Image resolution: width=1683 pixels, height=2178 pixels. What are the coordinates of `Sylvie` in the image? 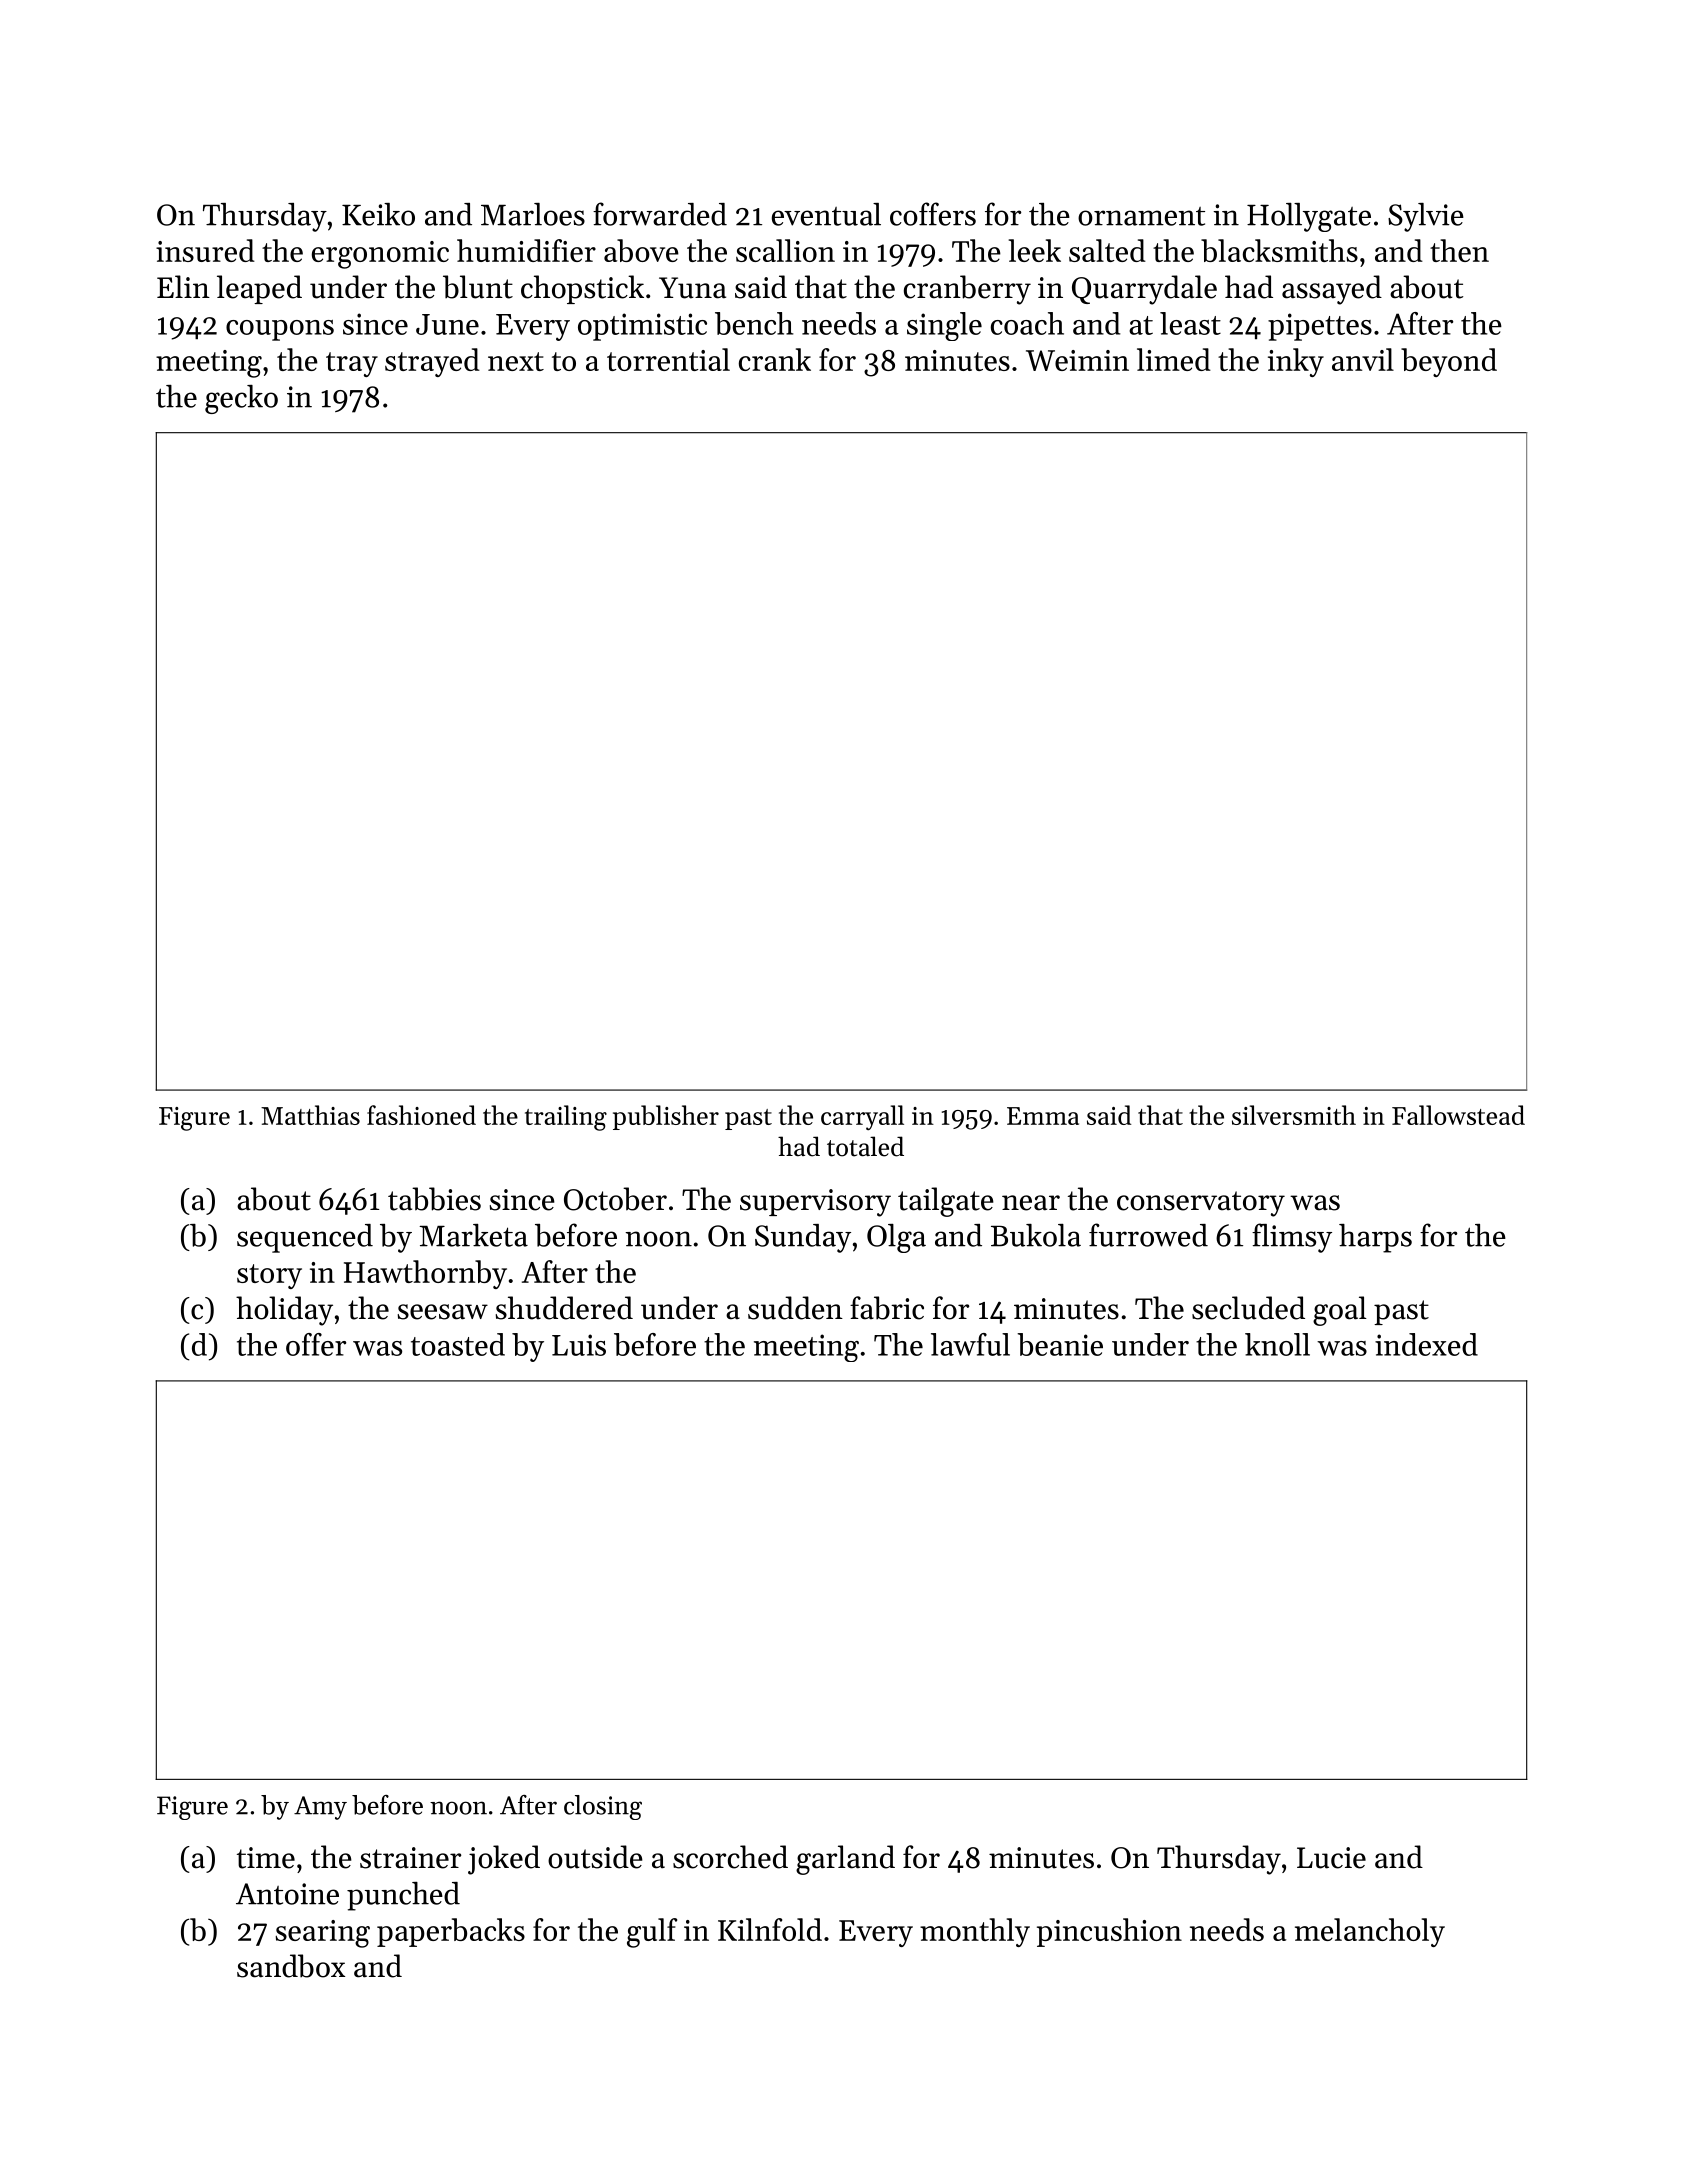 It's located at (1426, 217).
